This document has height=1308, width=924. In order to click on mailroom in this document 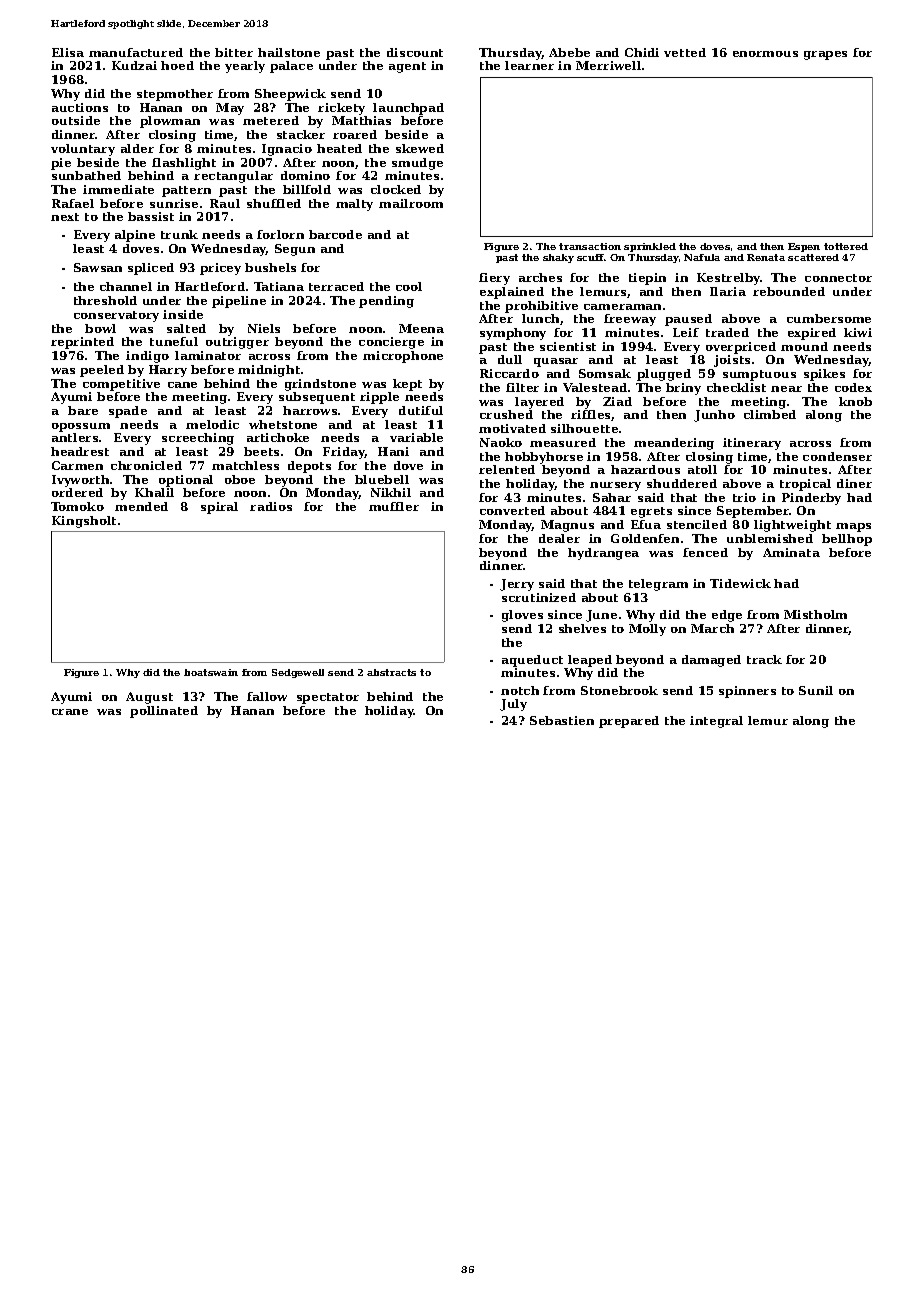, I will do `click(411, 203)`.
